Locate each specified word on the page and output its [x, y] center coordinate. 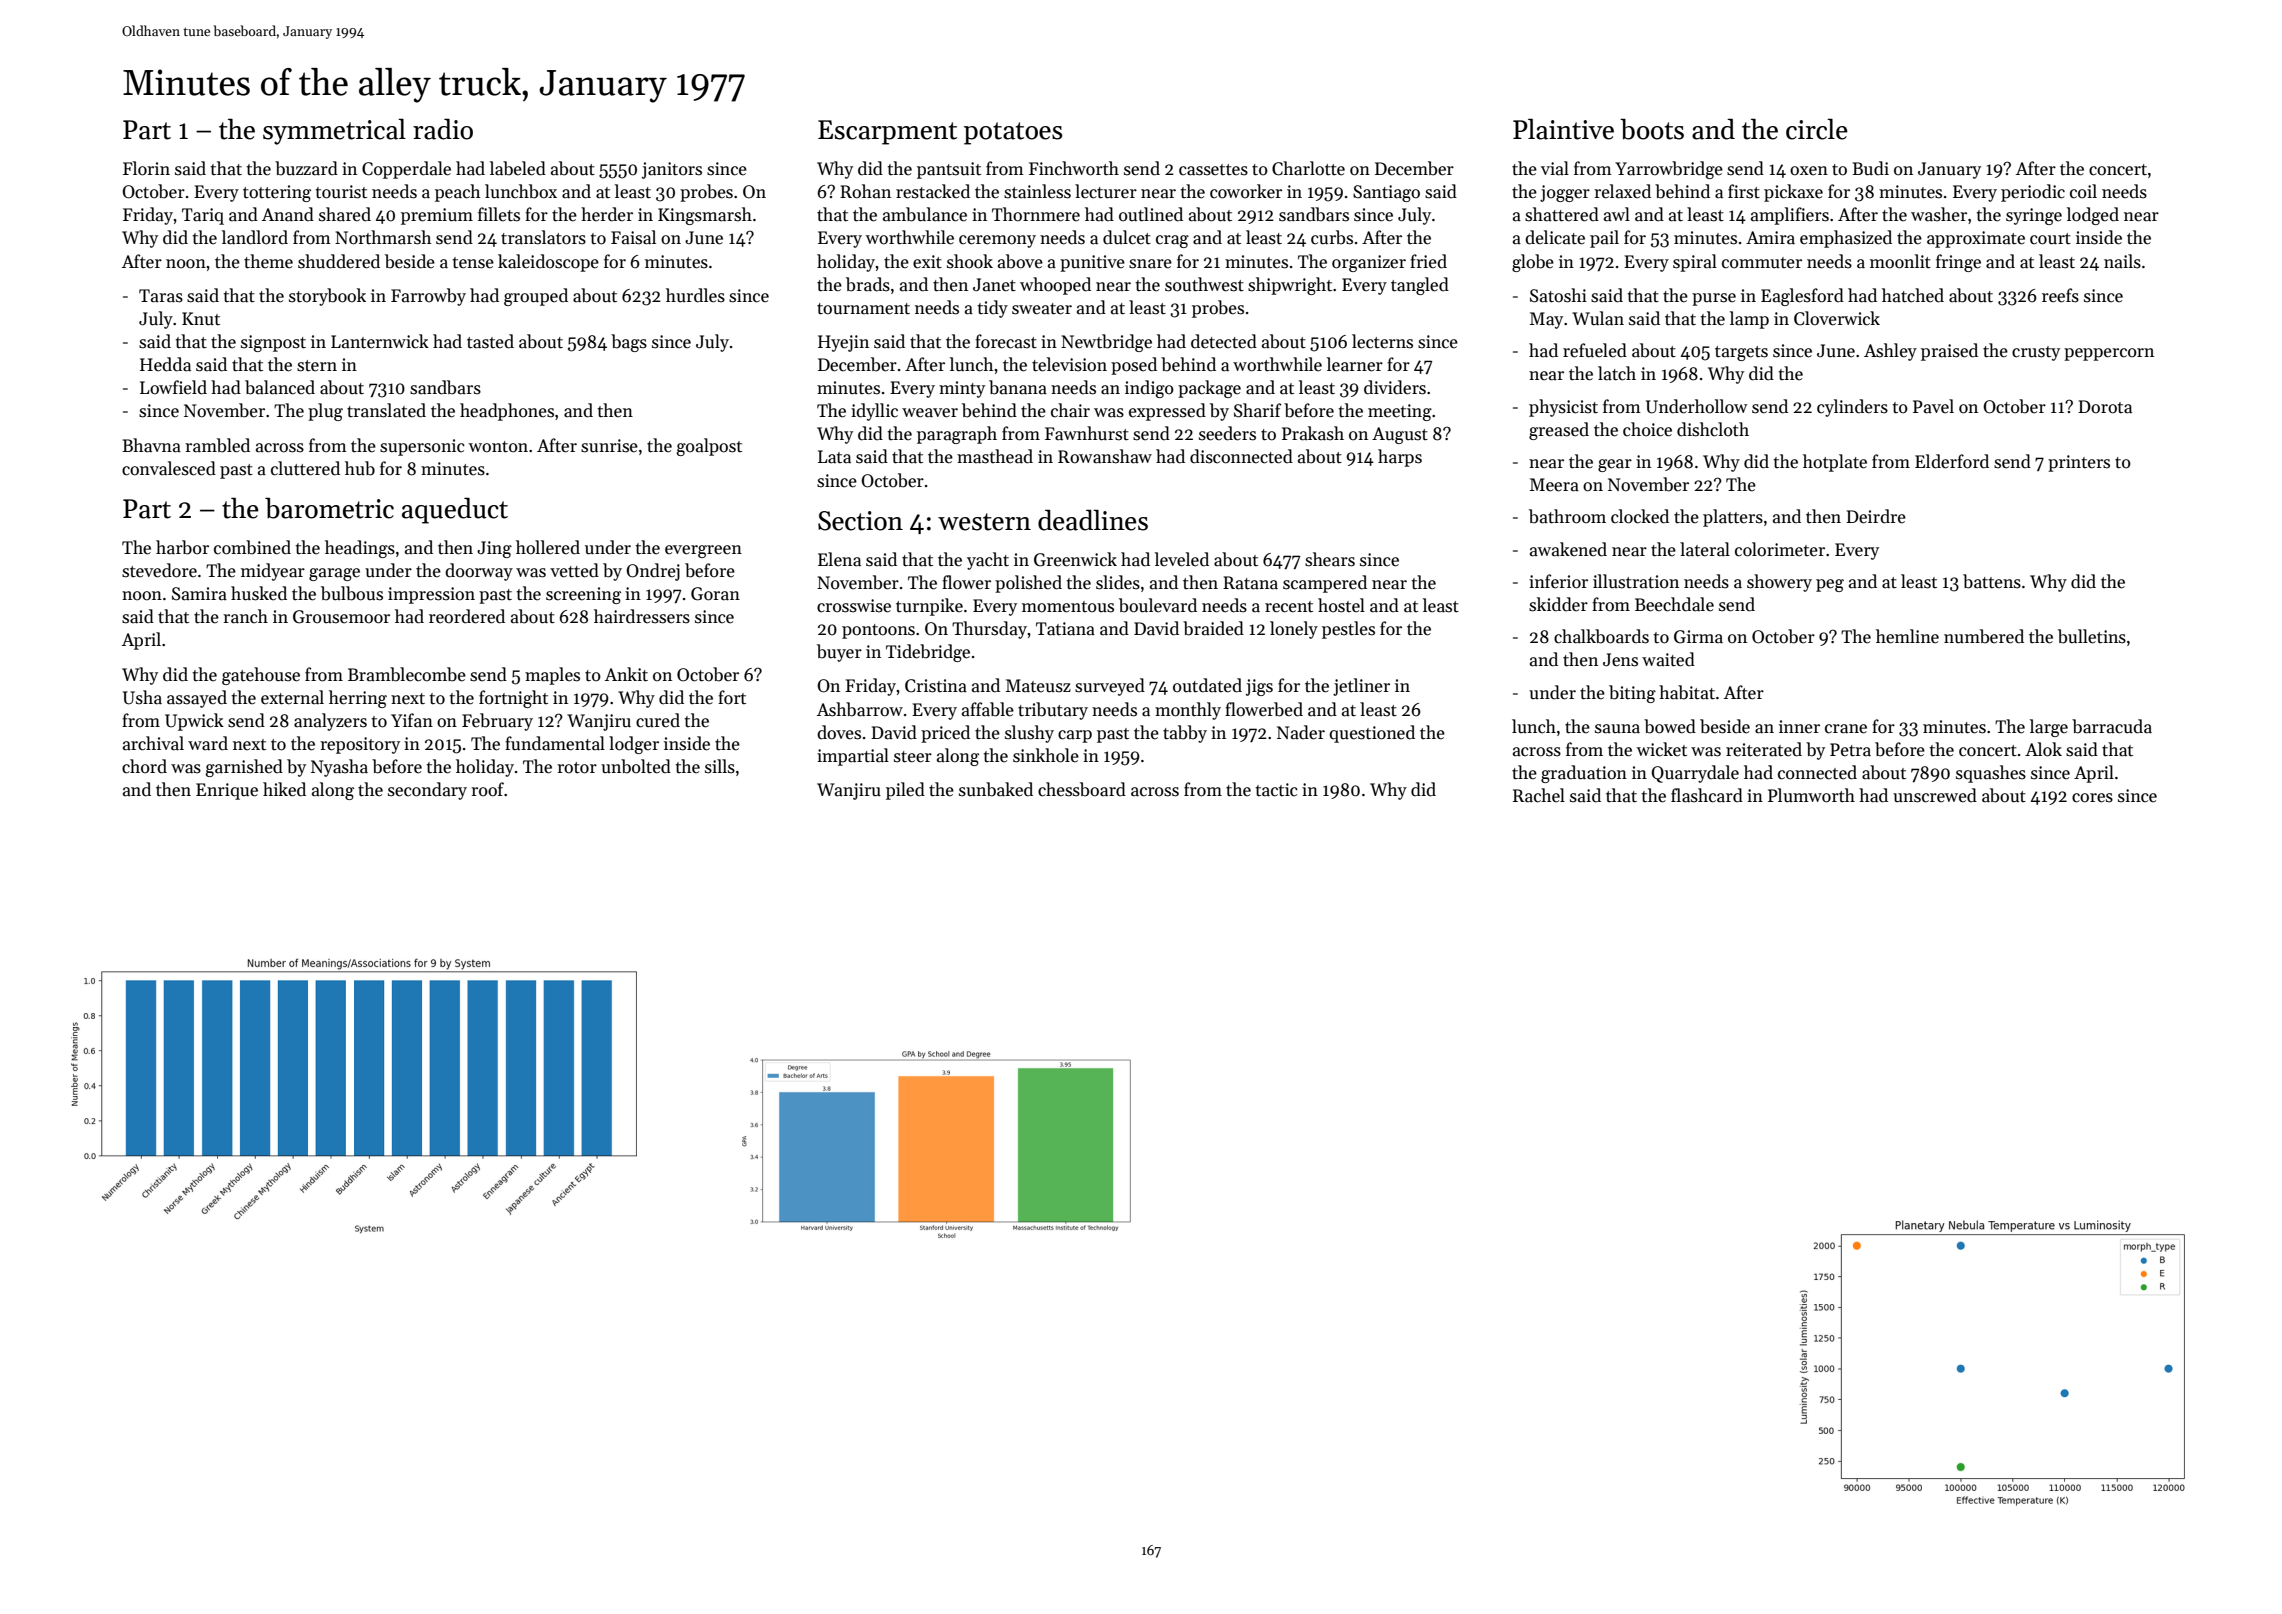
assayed [197, 699]
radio [443, 129]
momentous [1068, 607]
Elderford [1952, 461]
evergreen [703, 551]
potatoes [1013, 133]
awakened [1568, 549]
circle [1817, 129]
